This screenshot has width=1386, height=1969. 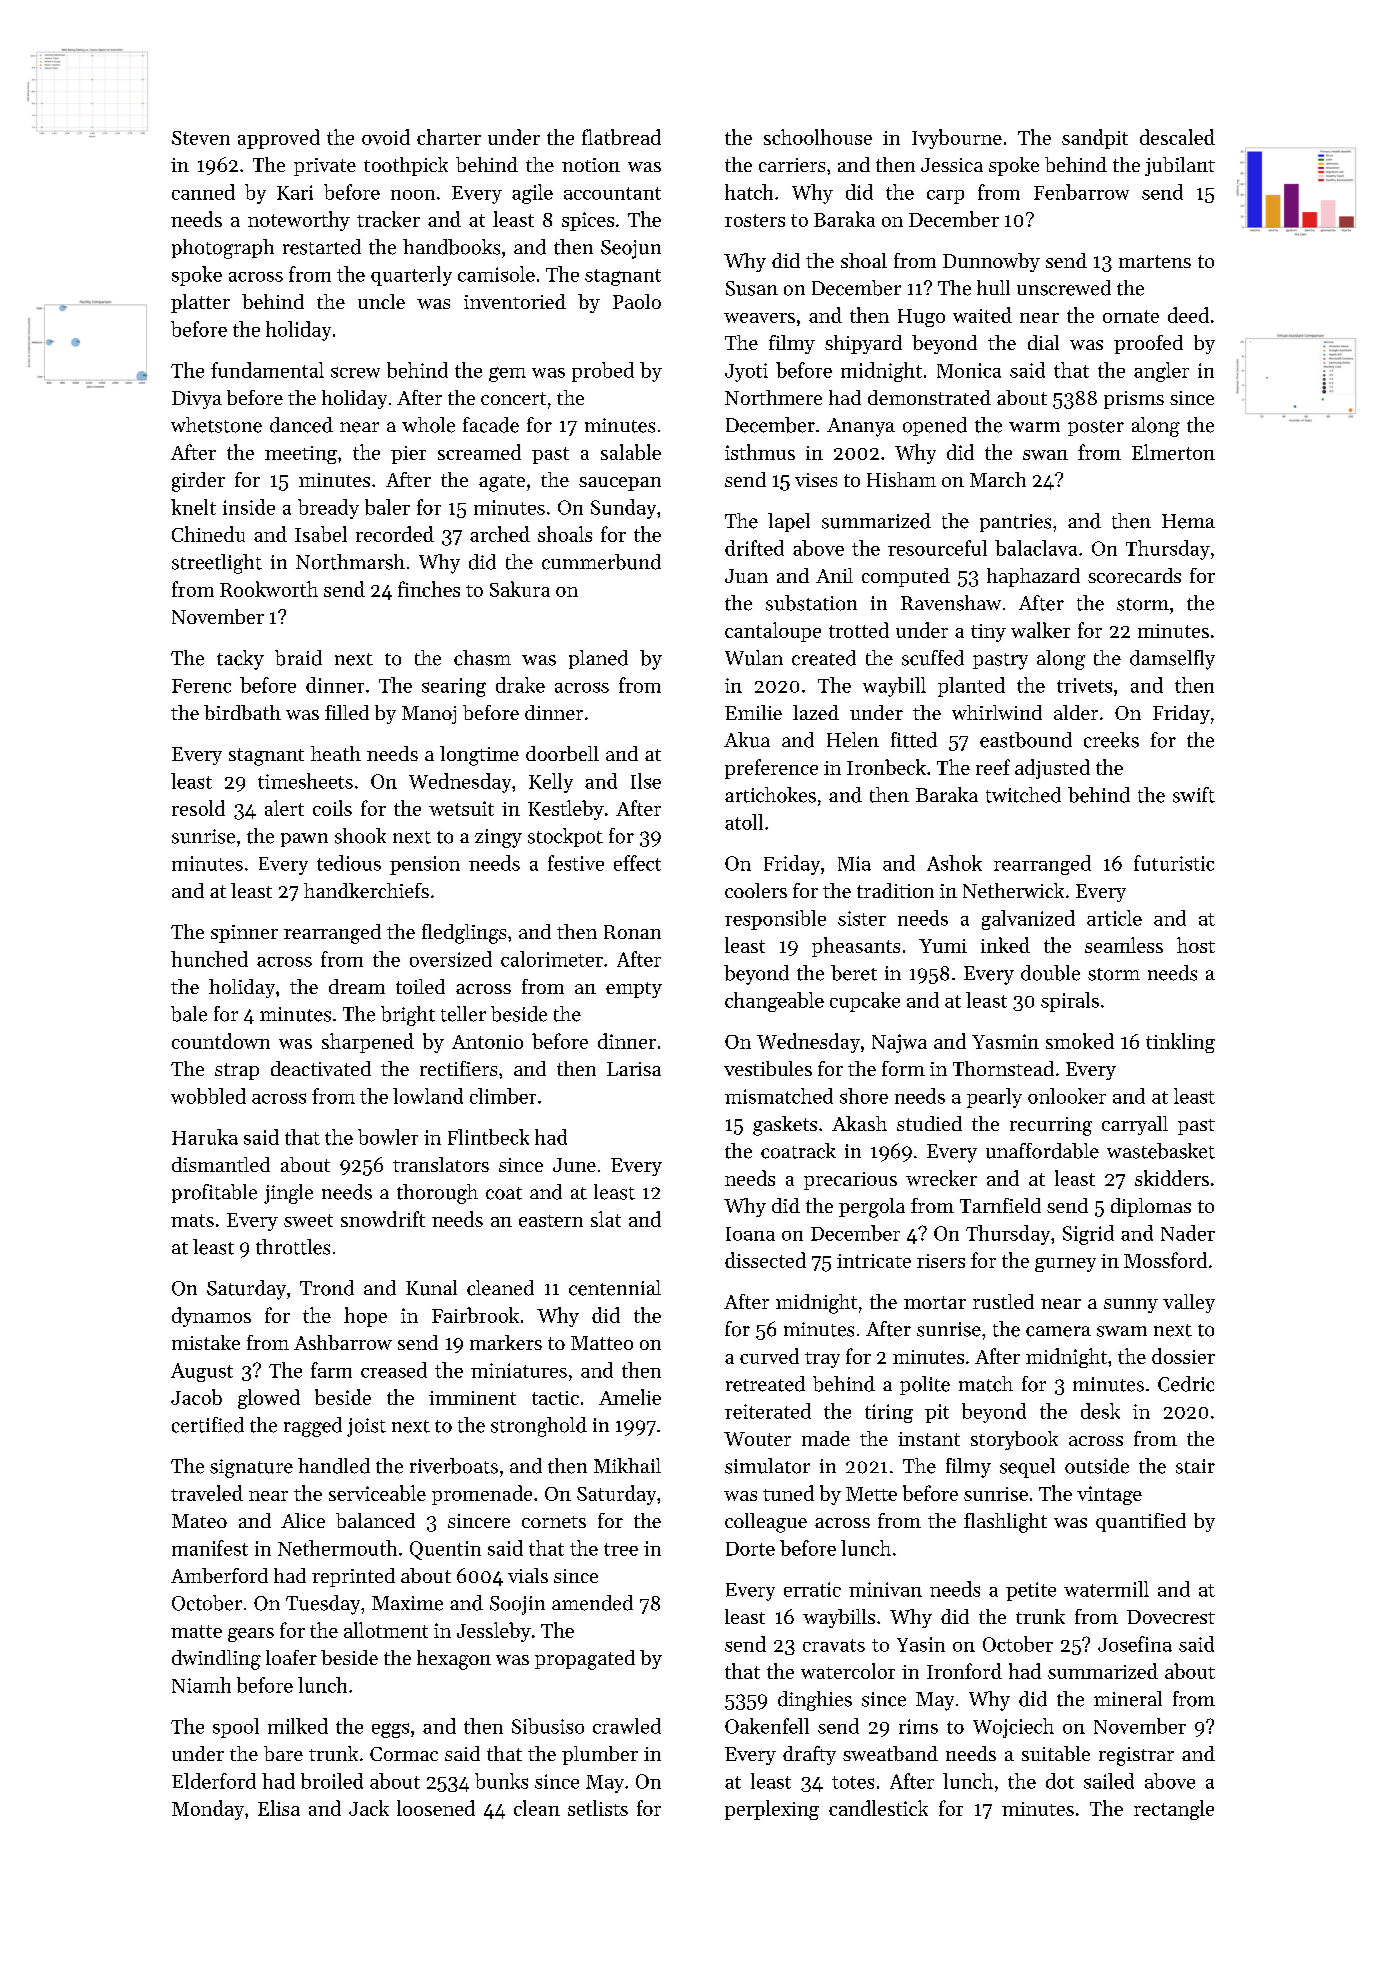 What do you see at coordinates (768, 1411) in the screenshot?
I see `reiterated` at bounding box center [768, 1411].
